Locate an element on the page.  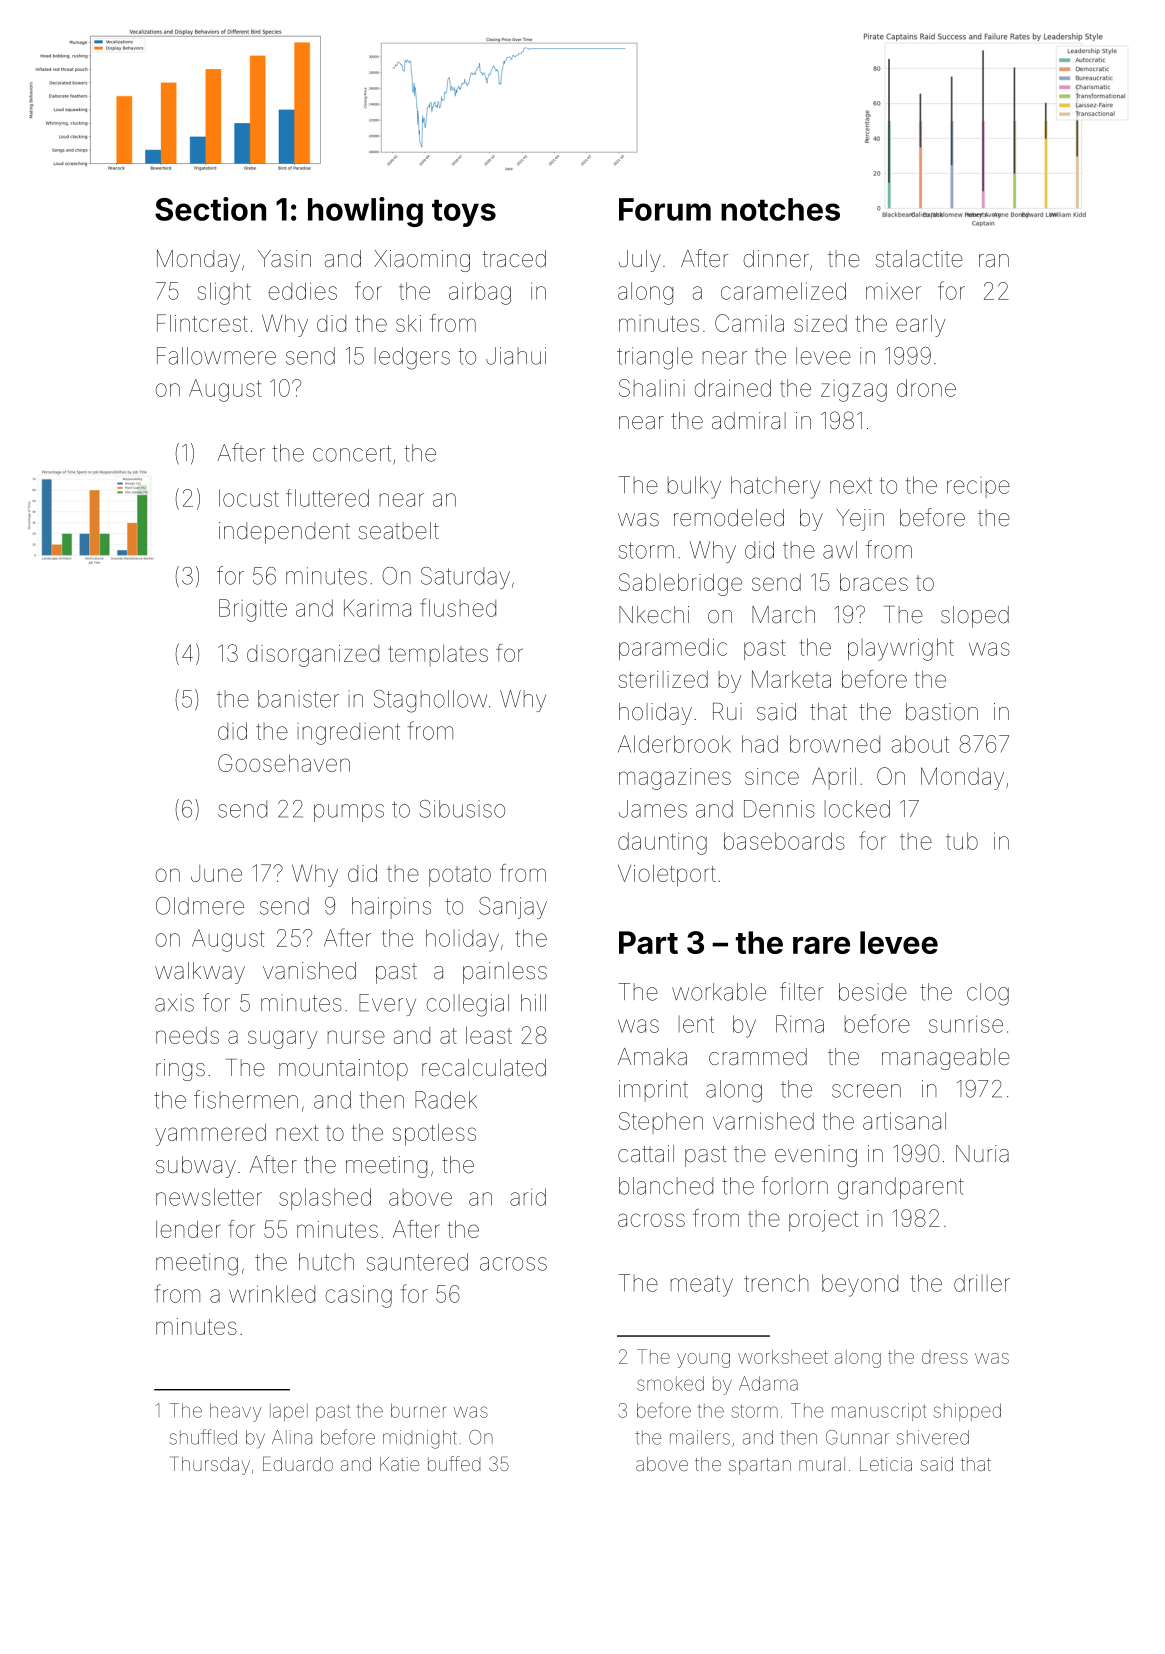
eddies is located at coordinates (303, 291).
